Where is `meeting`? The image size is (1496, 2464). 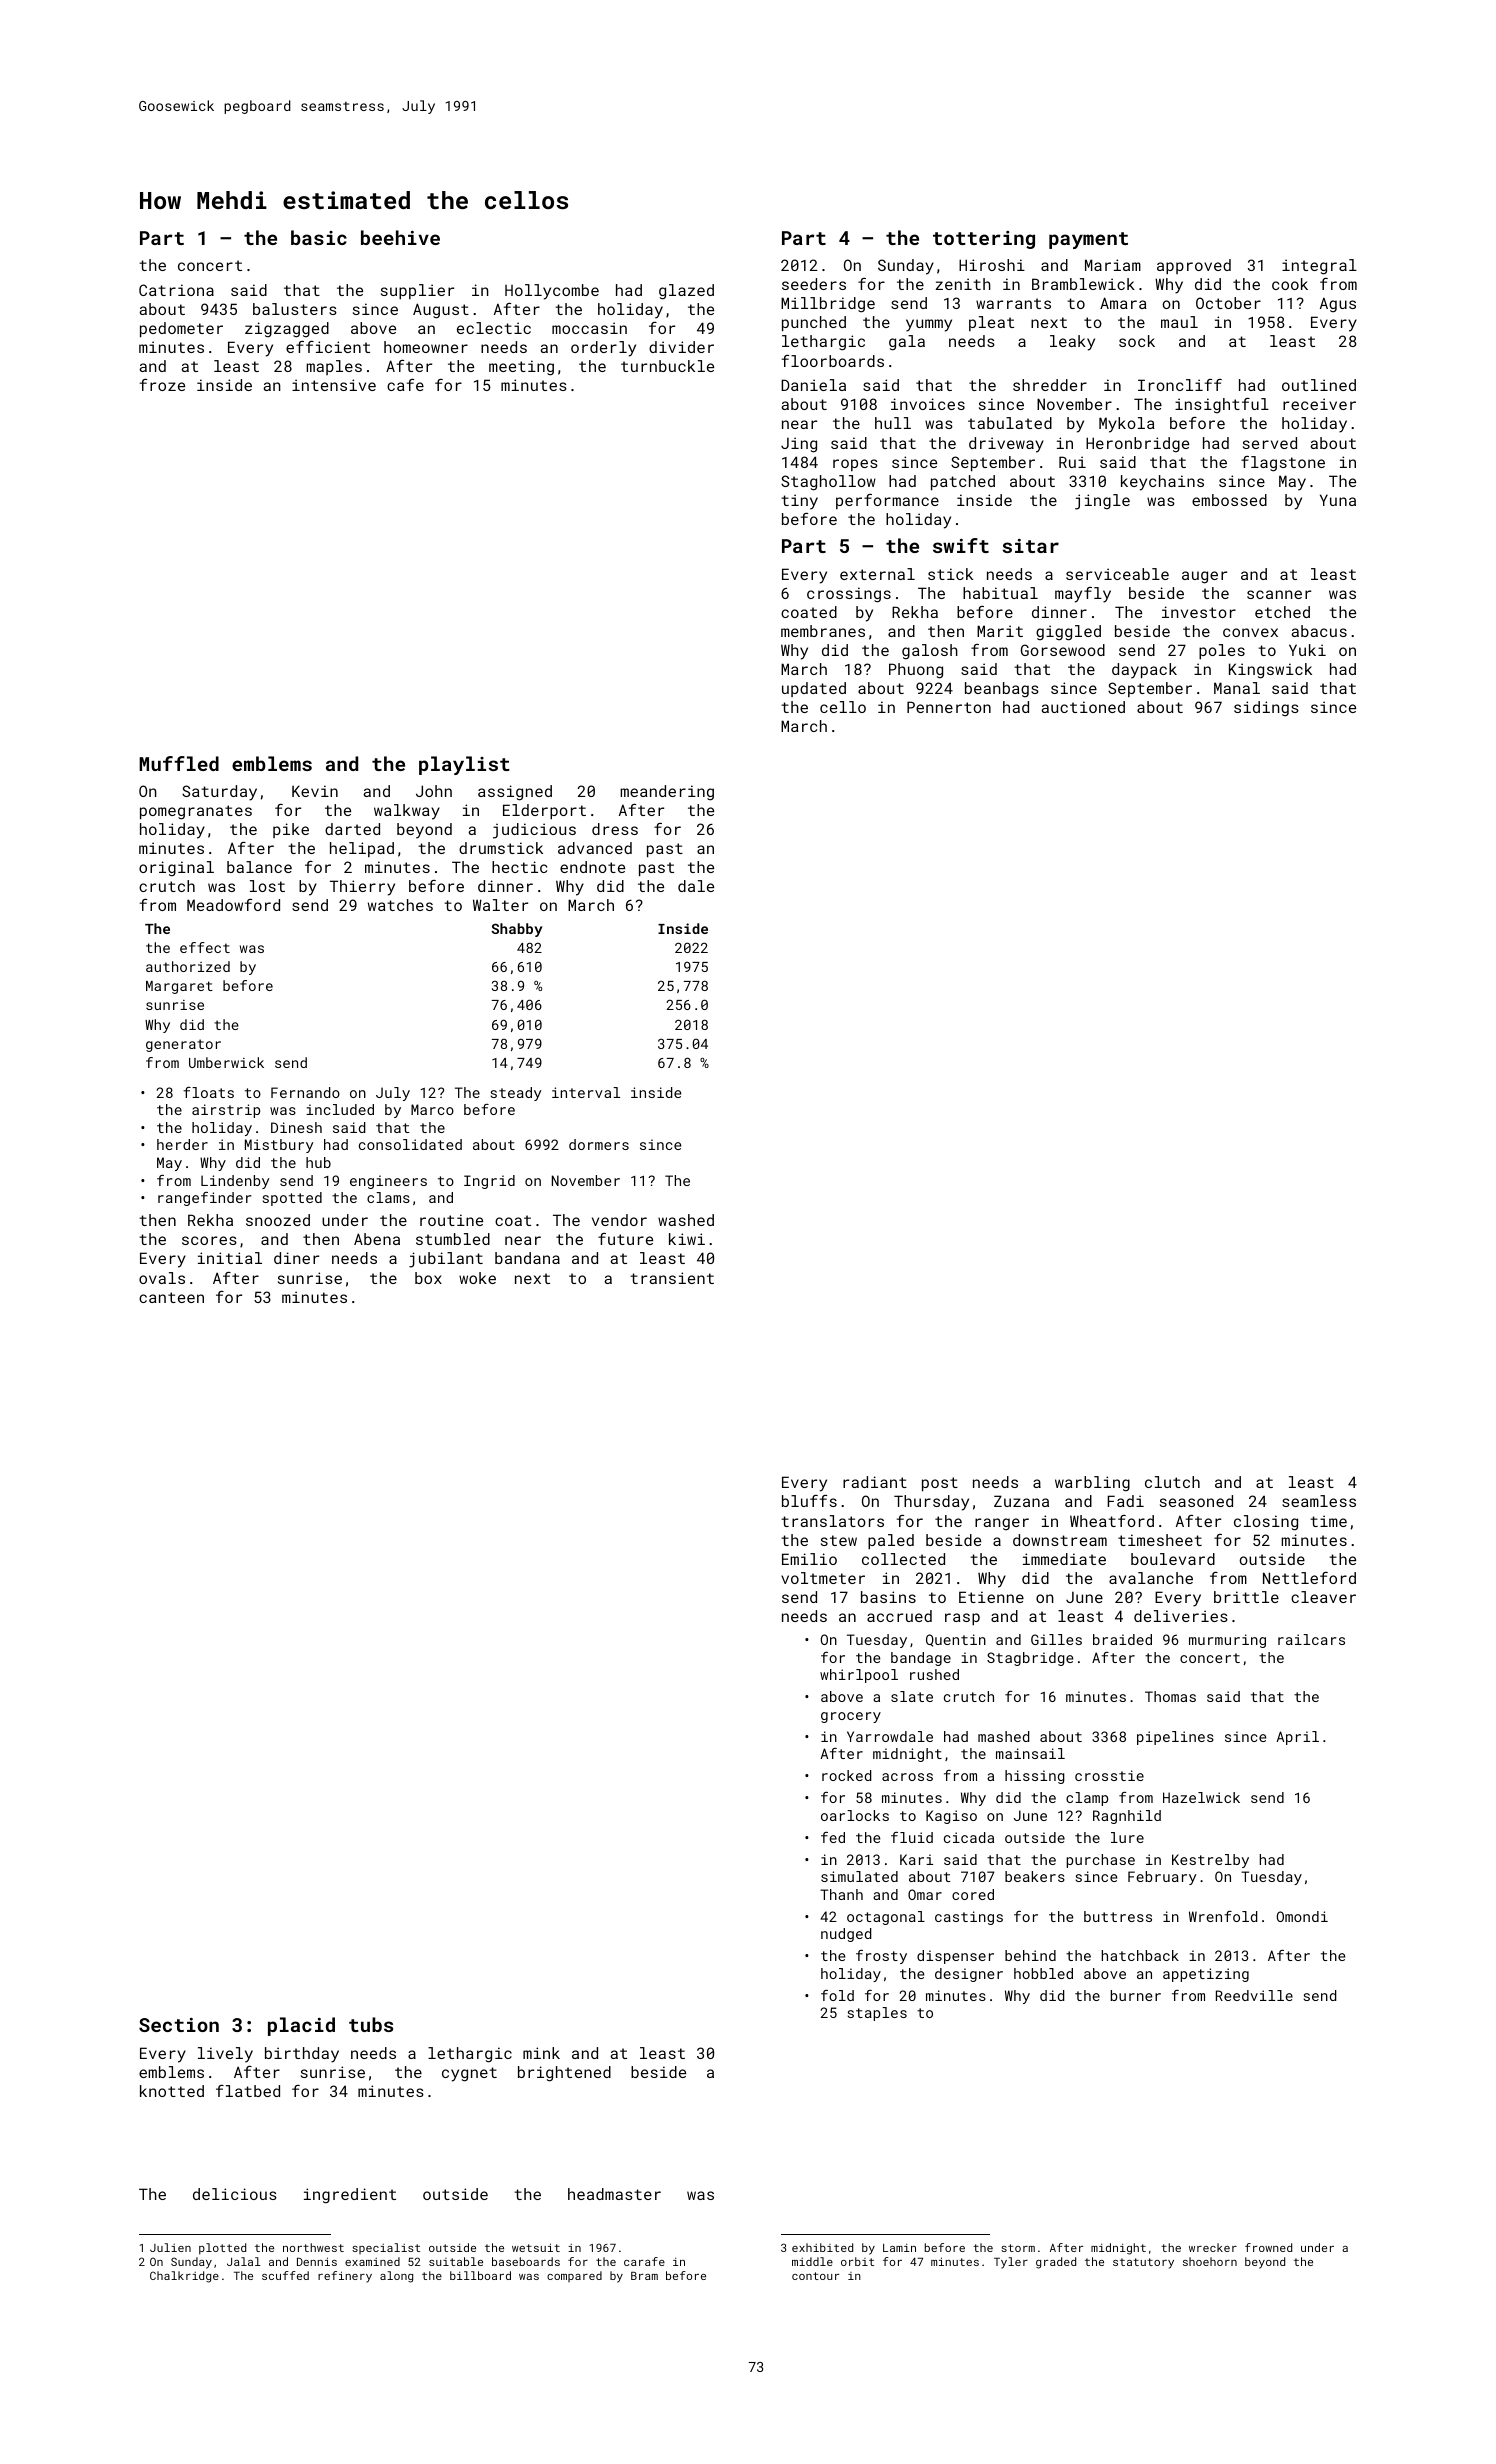 meeting is located at coordinates (521, 368).
